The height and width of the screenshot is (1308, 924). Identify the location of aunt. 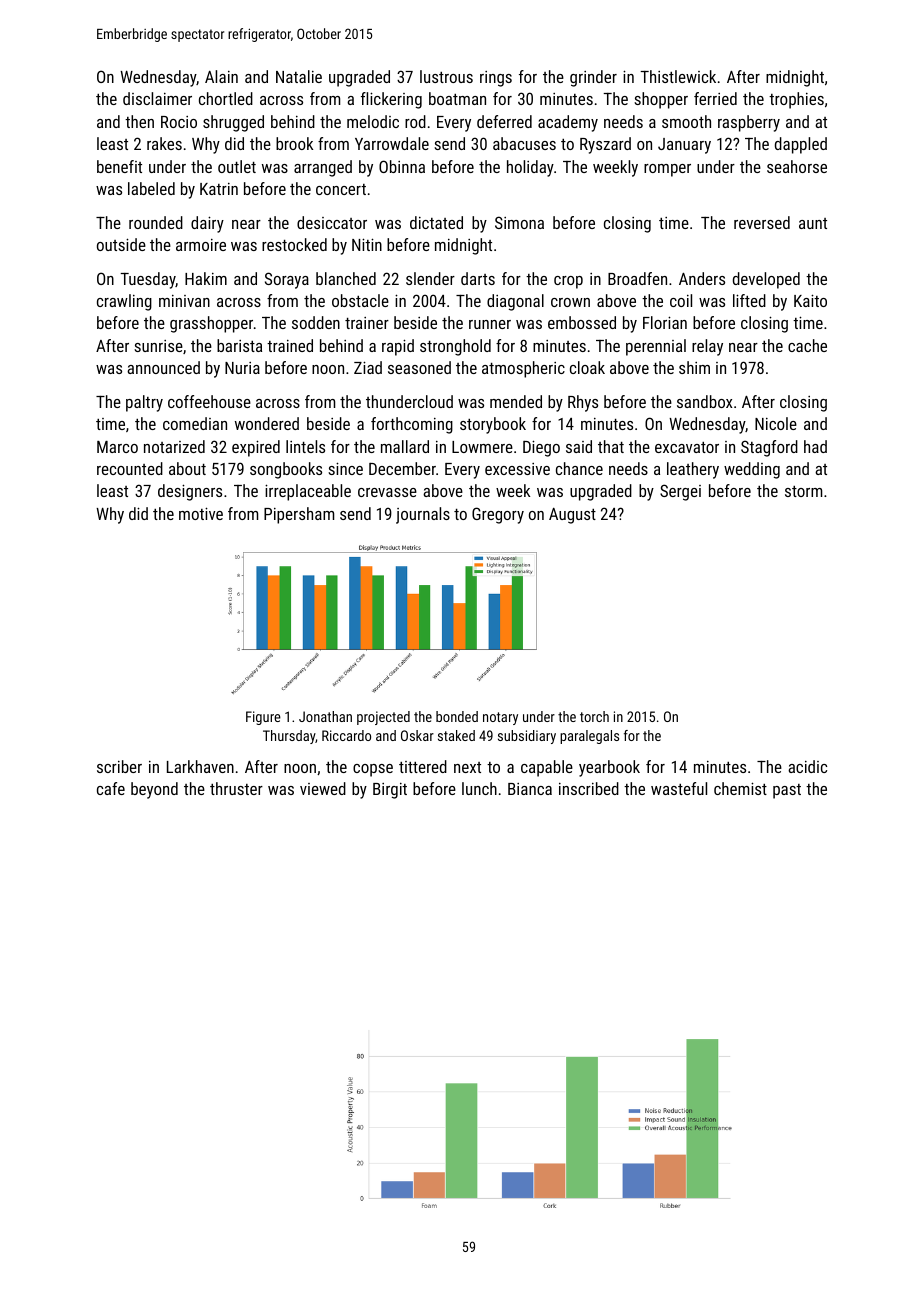
(813, 223).
